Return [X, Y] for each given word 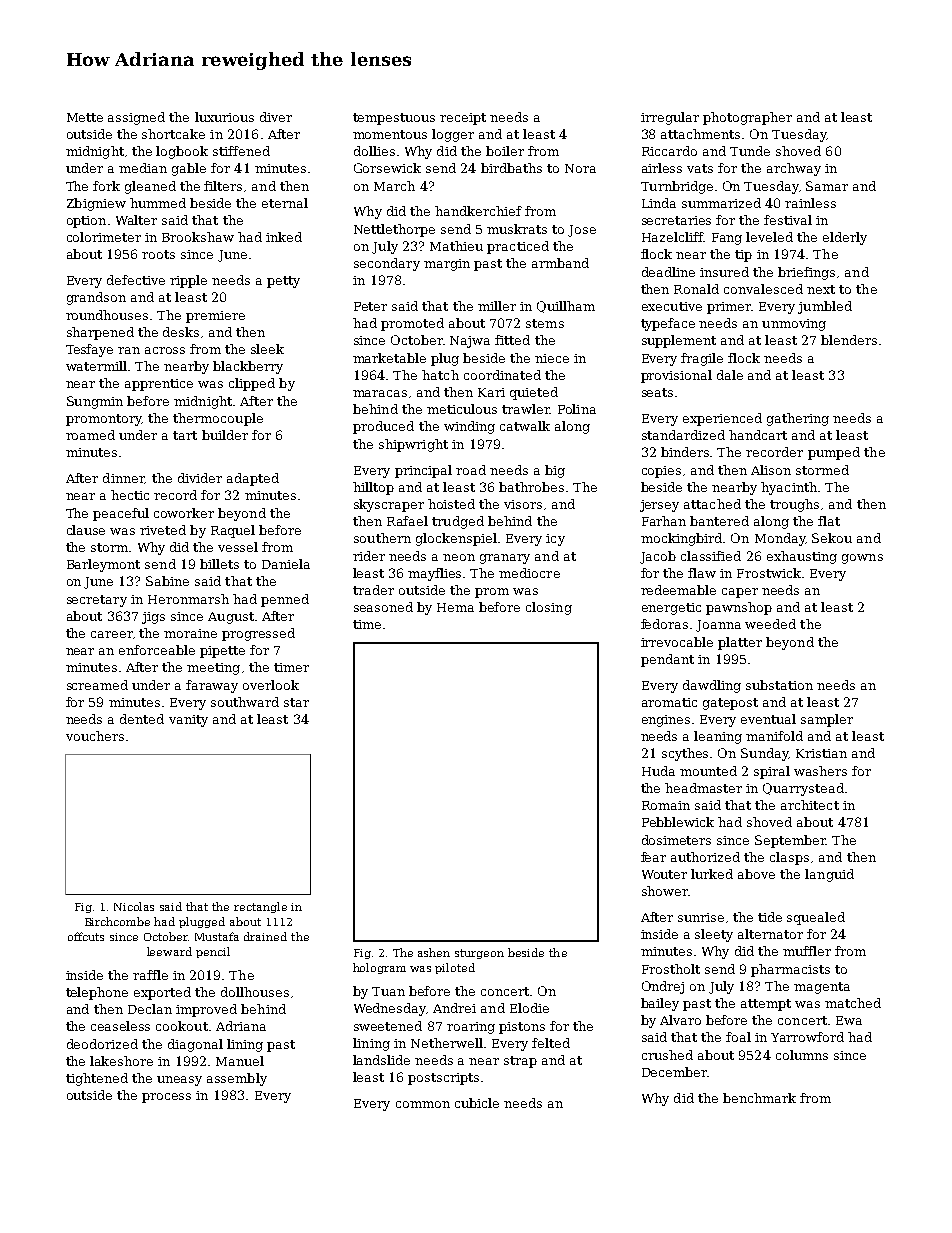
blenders [849, 340]
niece [552, 358]
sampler [827, 720]
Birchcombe [117, 921]
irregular [670, 118]
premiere [215, 317]
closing [549, 608]
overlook [271, 685]
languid [829, 875]
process [166, 1098]
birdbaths [511, 168]
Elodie [529, 1008]
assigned [136, 118]
